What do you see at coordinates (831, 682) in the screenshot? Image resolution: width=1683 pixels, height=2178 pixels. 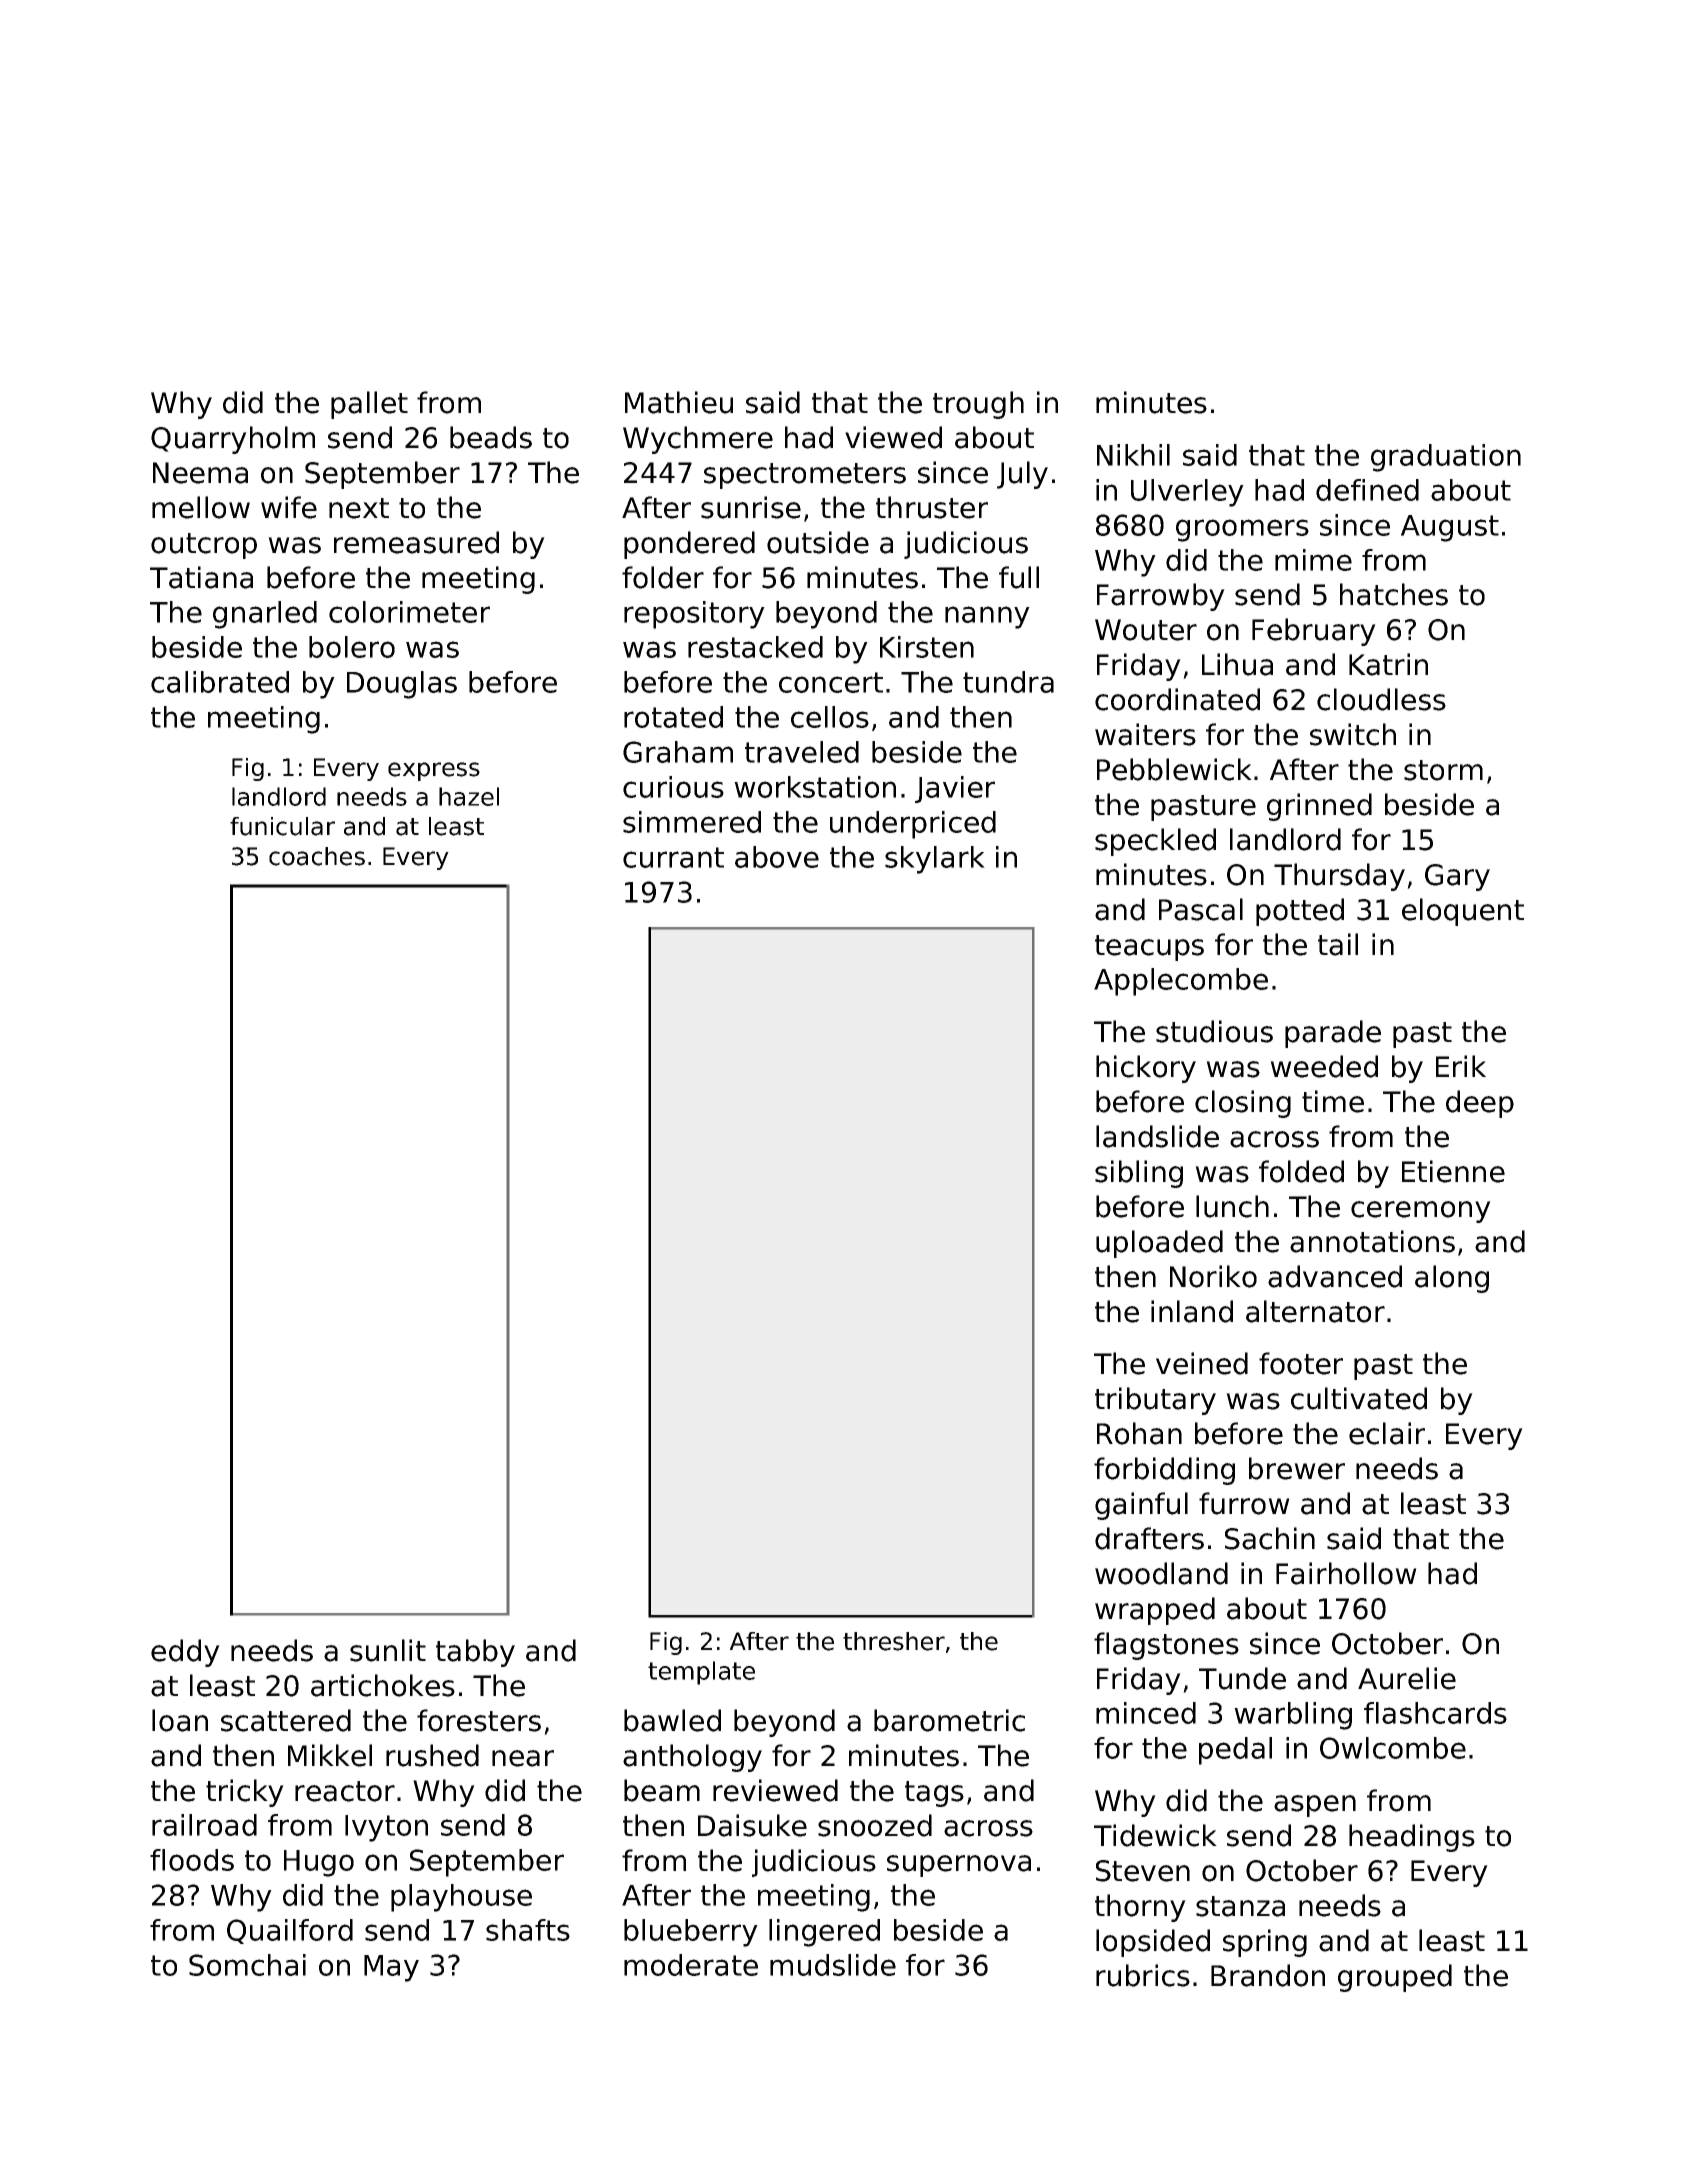 I see `concert` at bounding box center [831, 682].
